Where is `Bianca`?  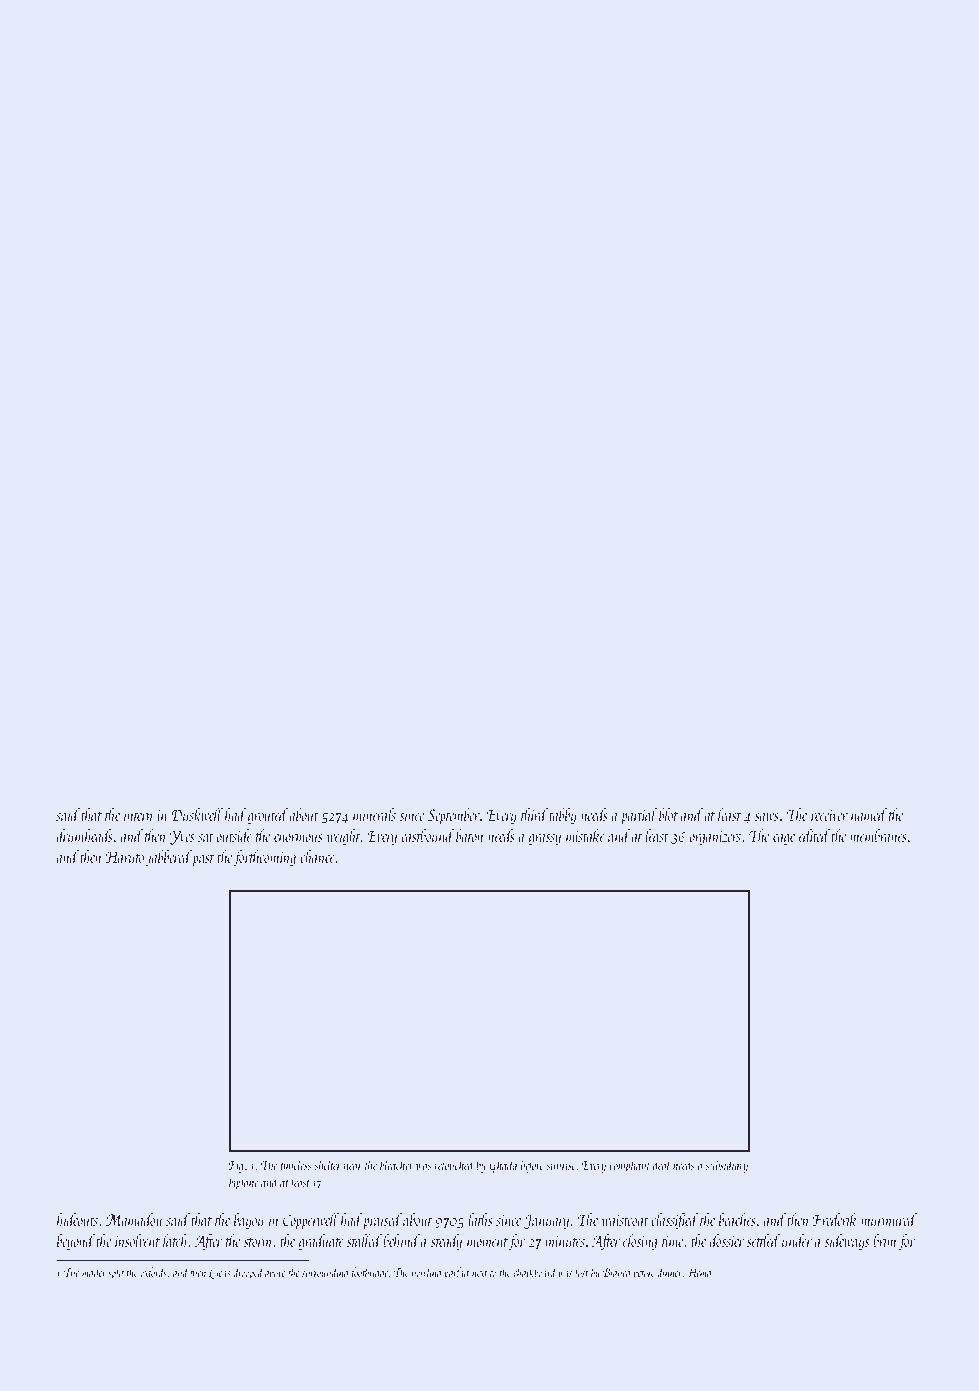
Bianca is located at coordinates (616, 1272).
